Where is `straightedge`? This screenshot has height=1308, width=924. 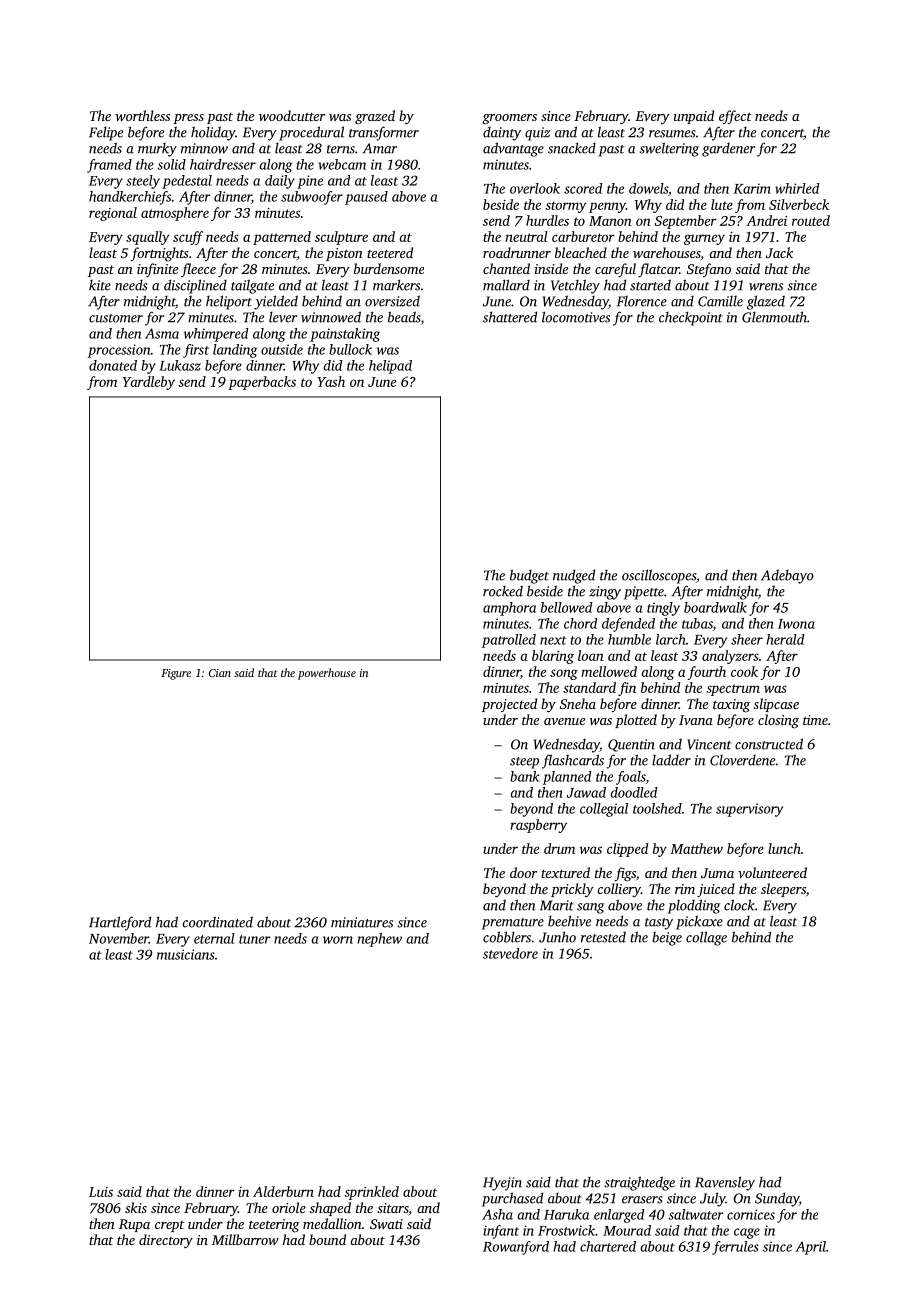 straightedge is located at coordinates (639, 1183).
